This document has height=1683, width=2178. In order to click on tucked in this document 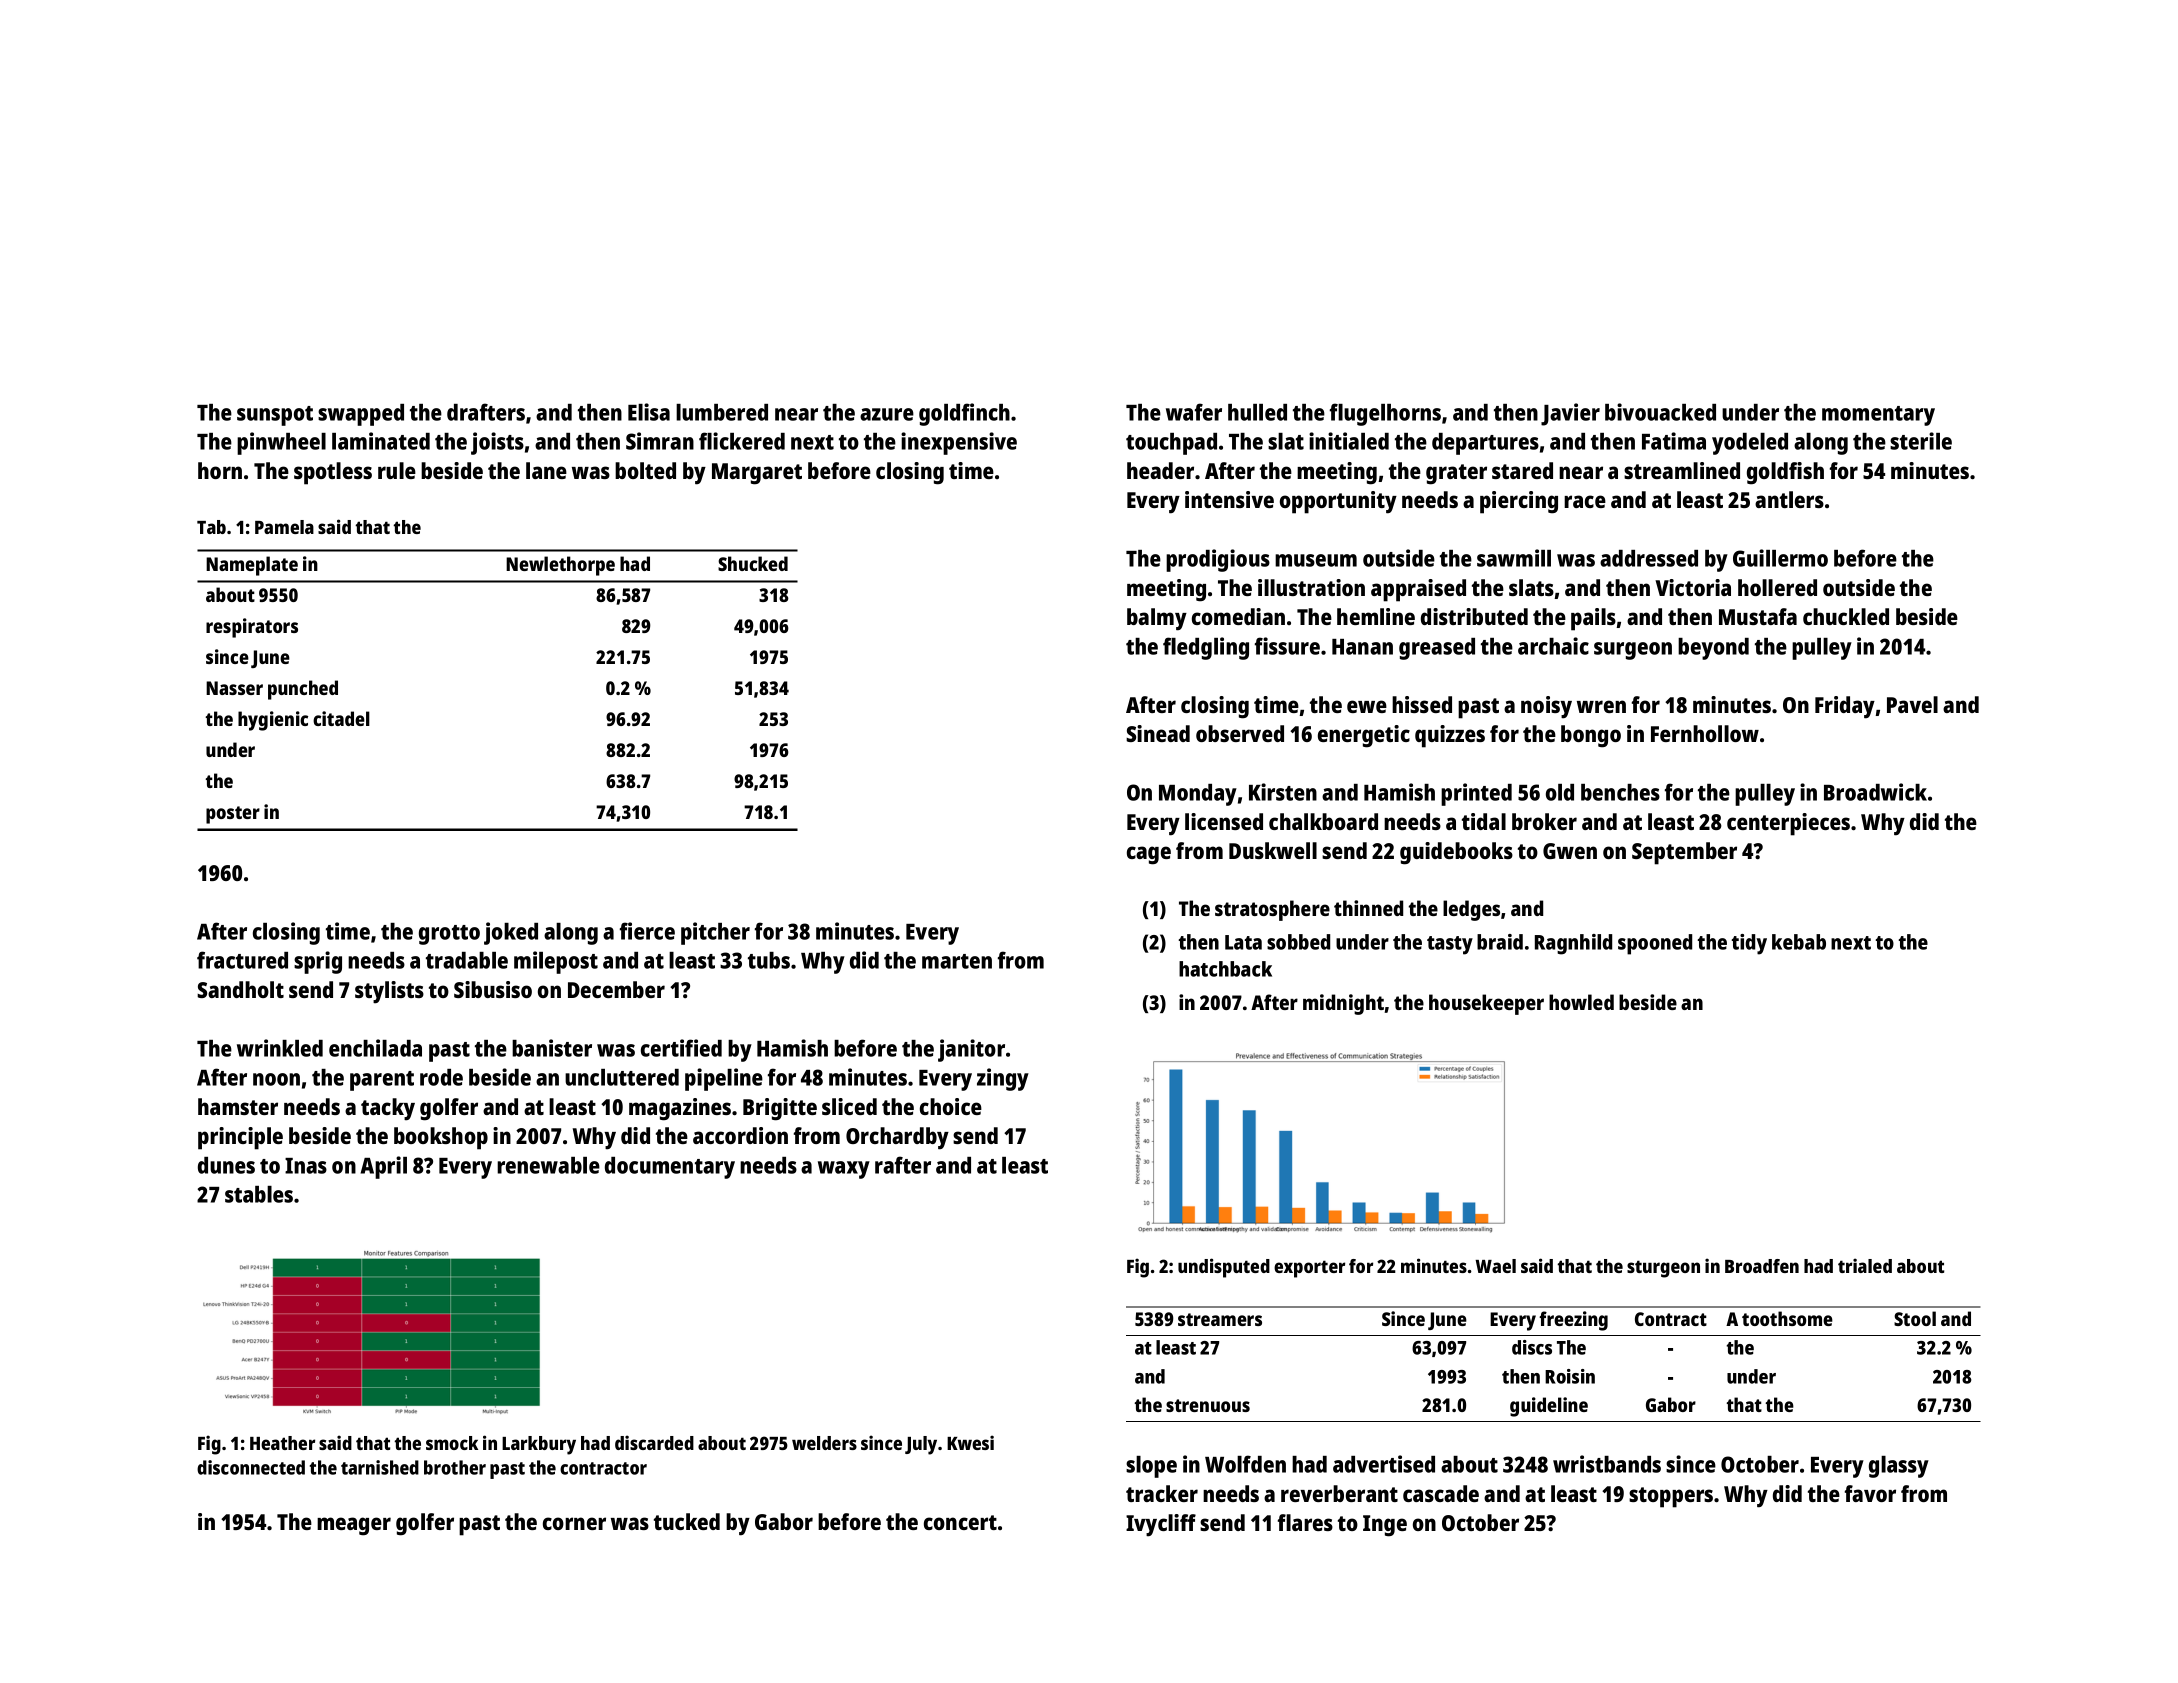, I will do `click(687, 1521)`.
